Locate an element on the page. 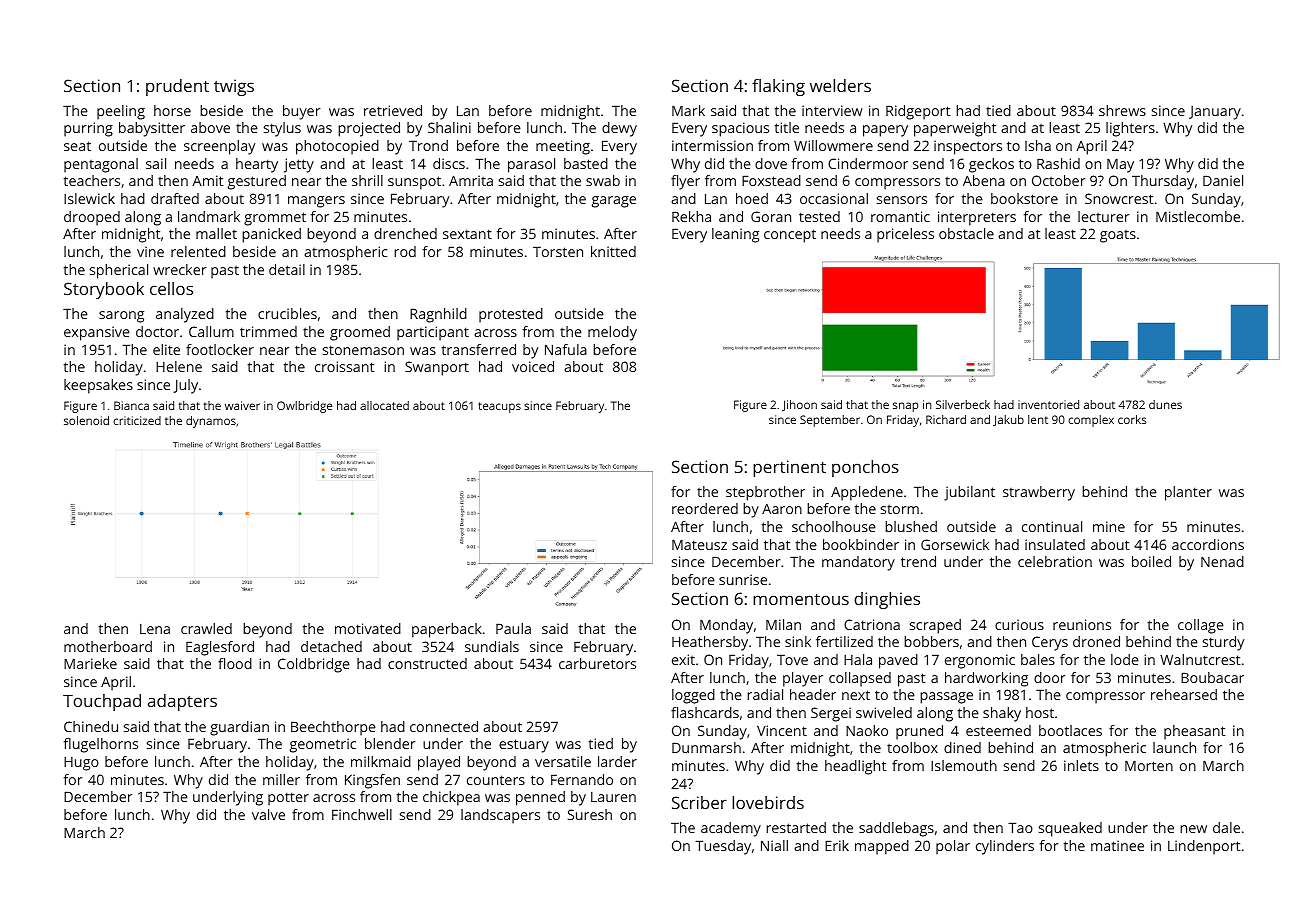 This image has height=924, width=1308. Finchwell is located at coordinates (362, 814).
